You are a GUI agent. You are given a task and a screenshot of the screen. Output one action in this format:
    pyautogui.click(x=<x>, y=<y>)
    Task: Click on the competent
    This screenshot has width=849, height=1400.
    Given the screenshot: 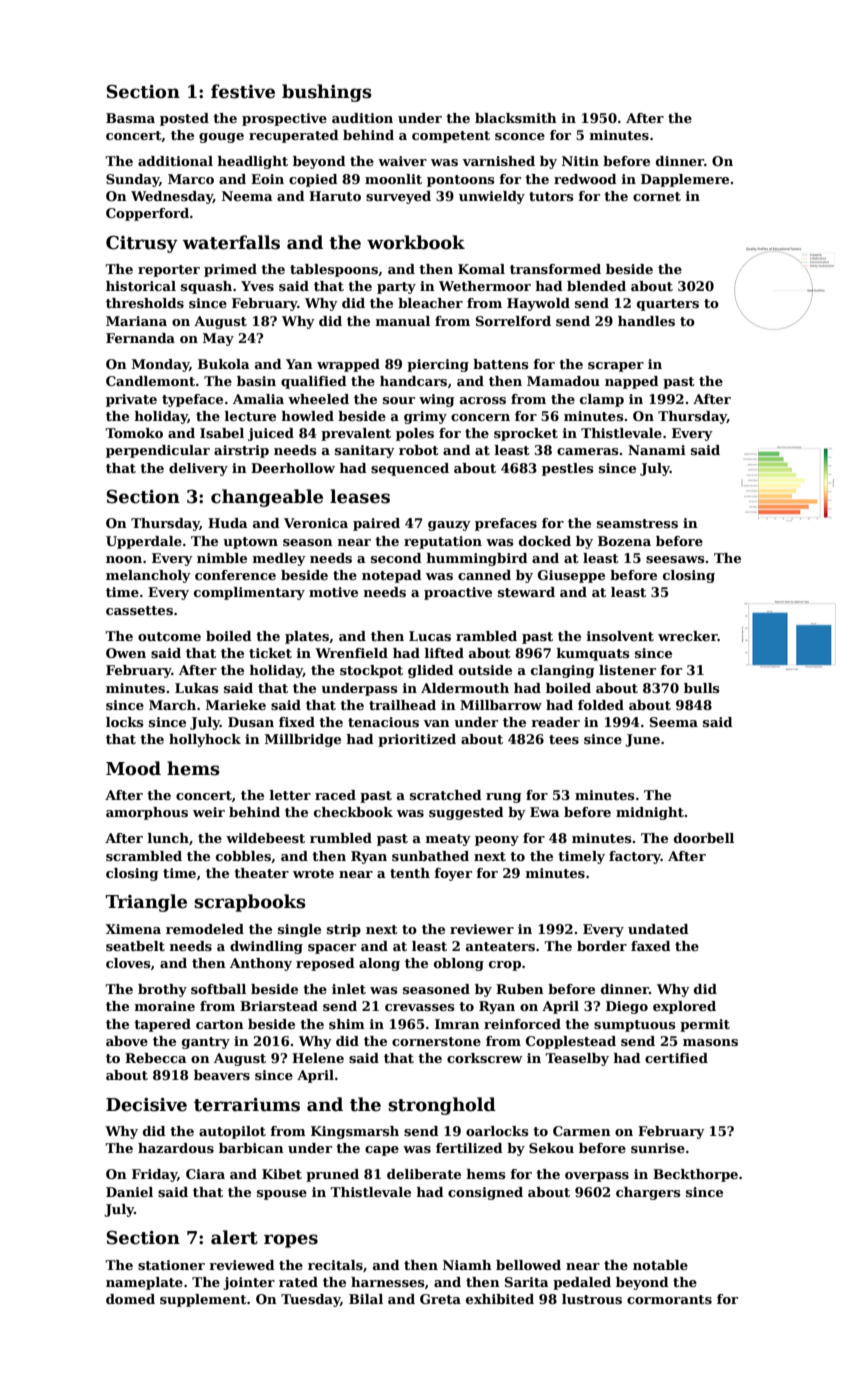 What is the action you would take?
    pyautogui.click(x=451, y=137)
